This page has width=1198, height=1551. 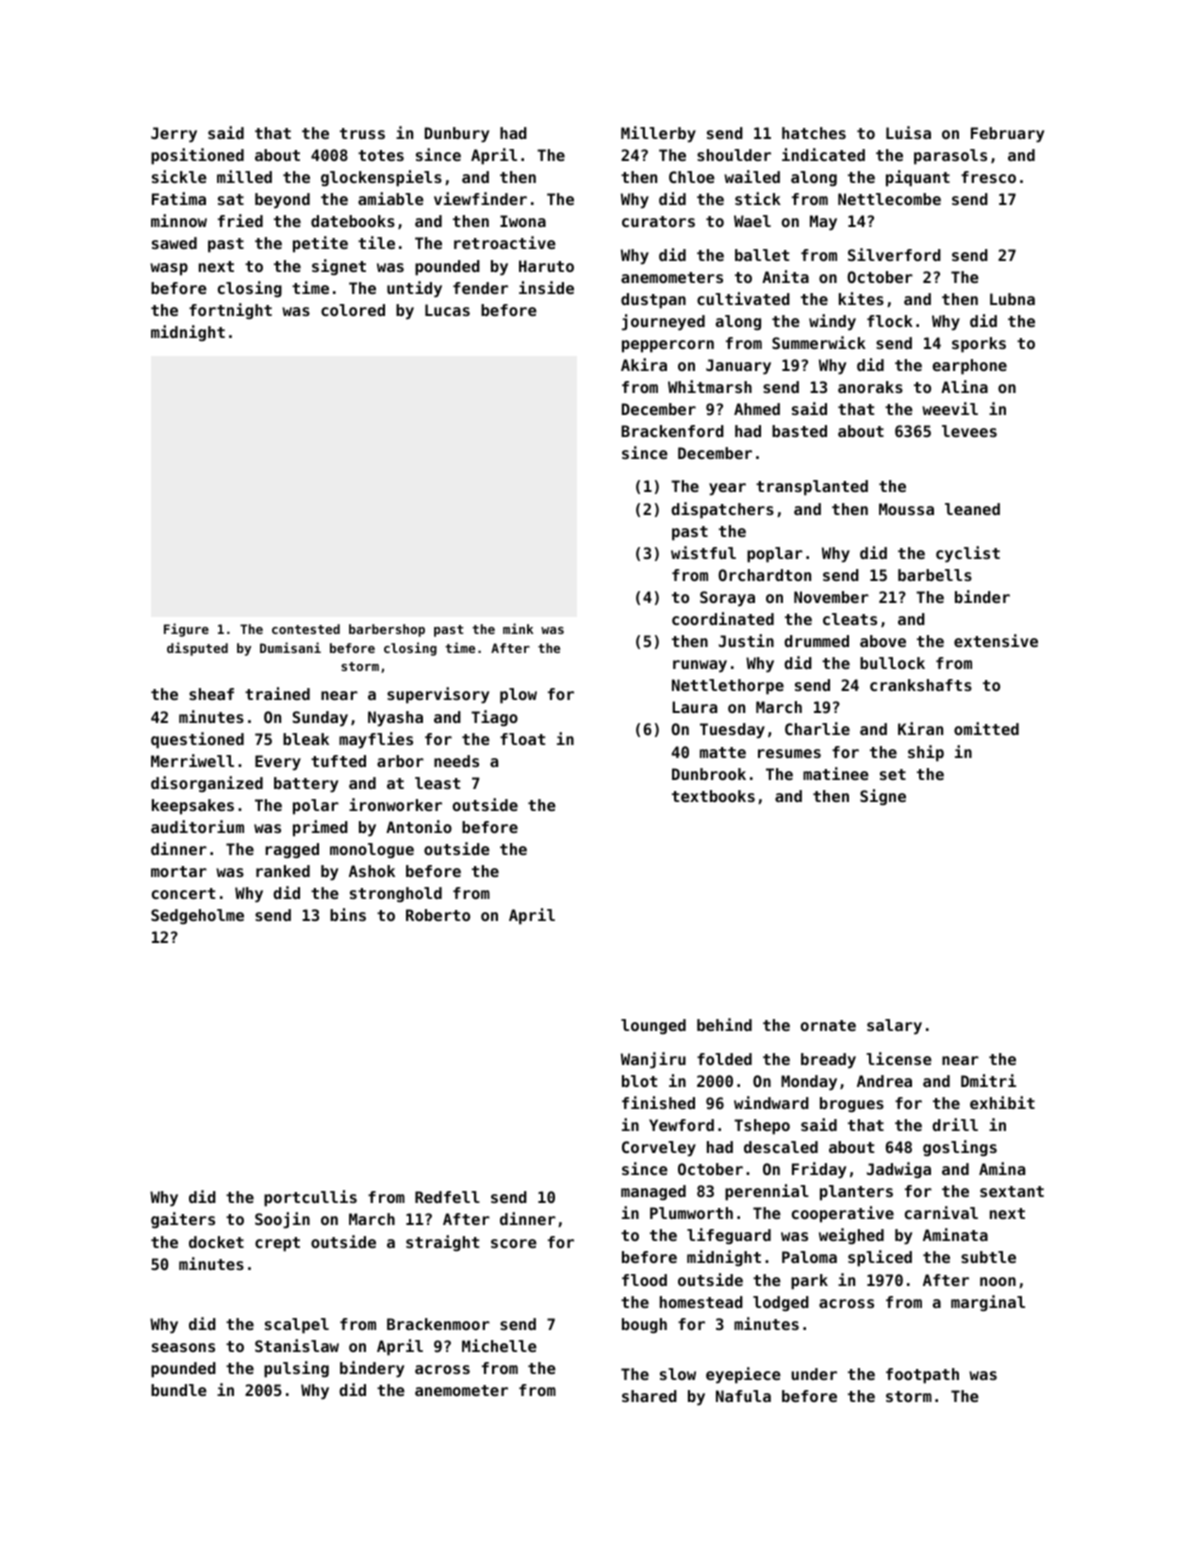 What do you see at coordinates (644, 1280) in the page?
I see `flood` at bounding box center [644, 1280].
